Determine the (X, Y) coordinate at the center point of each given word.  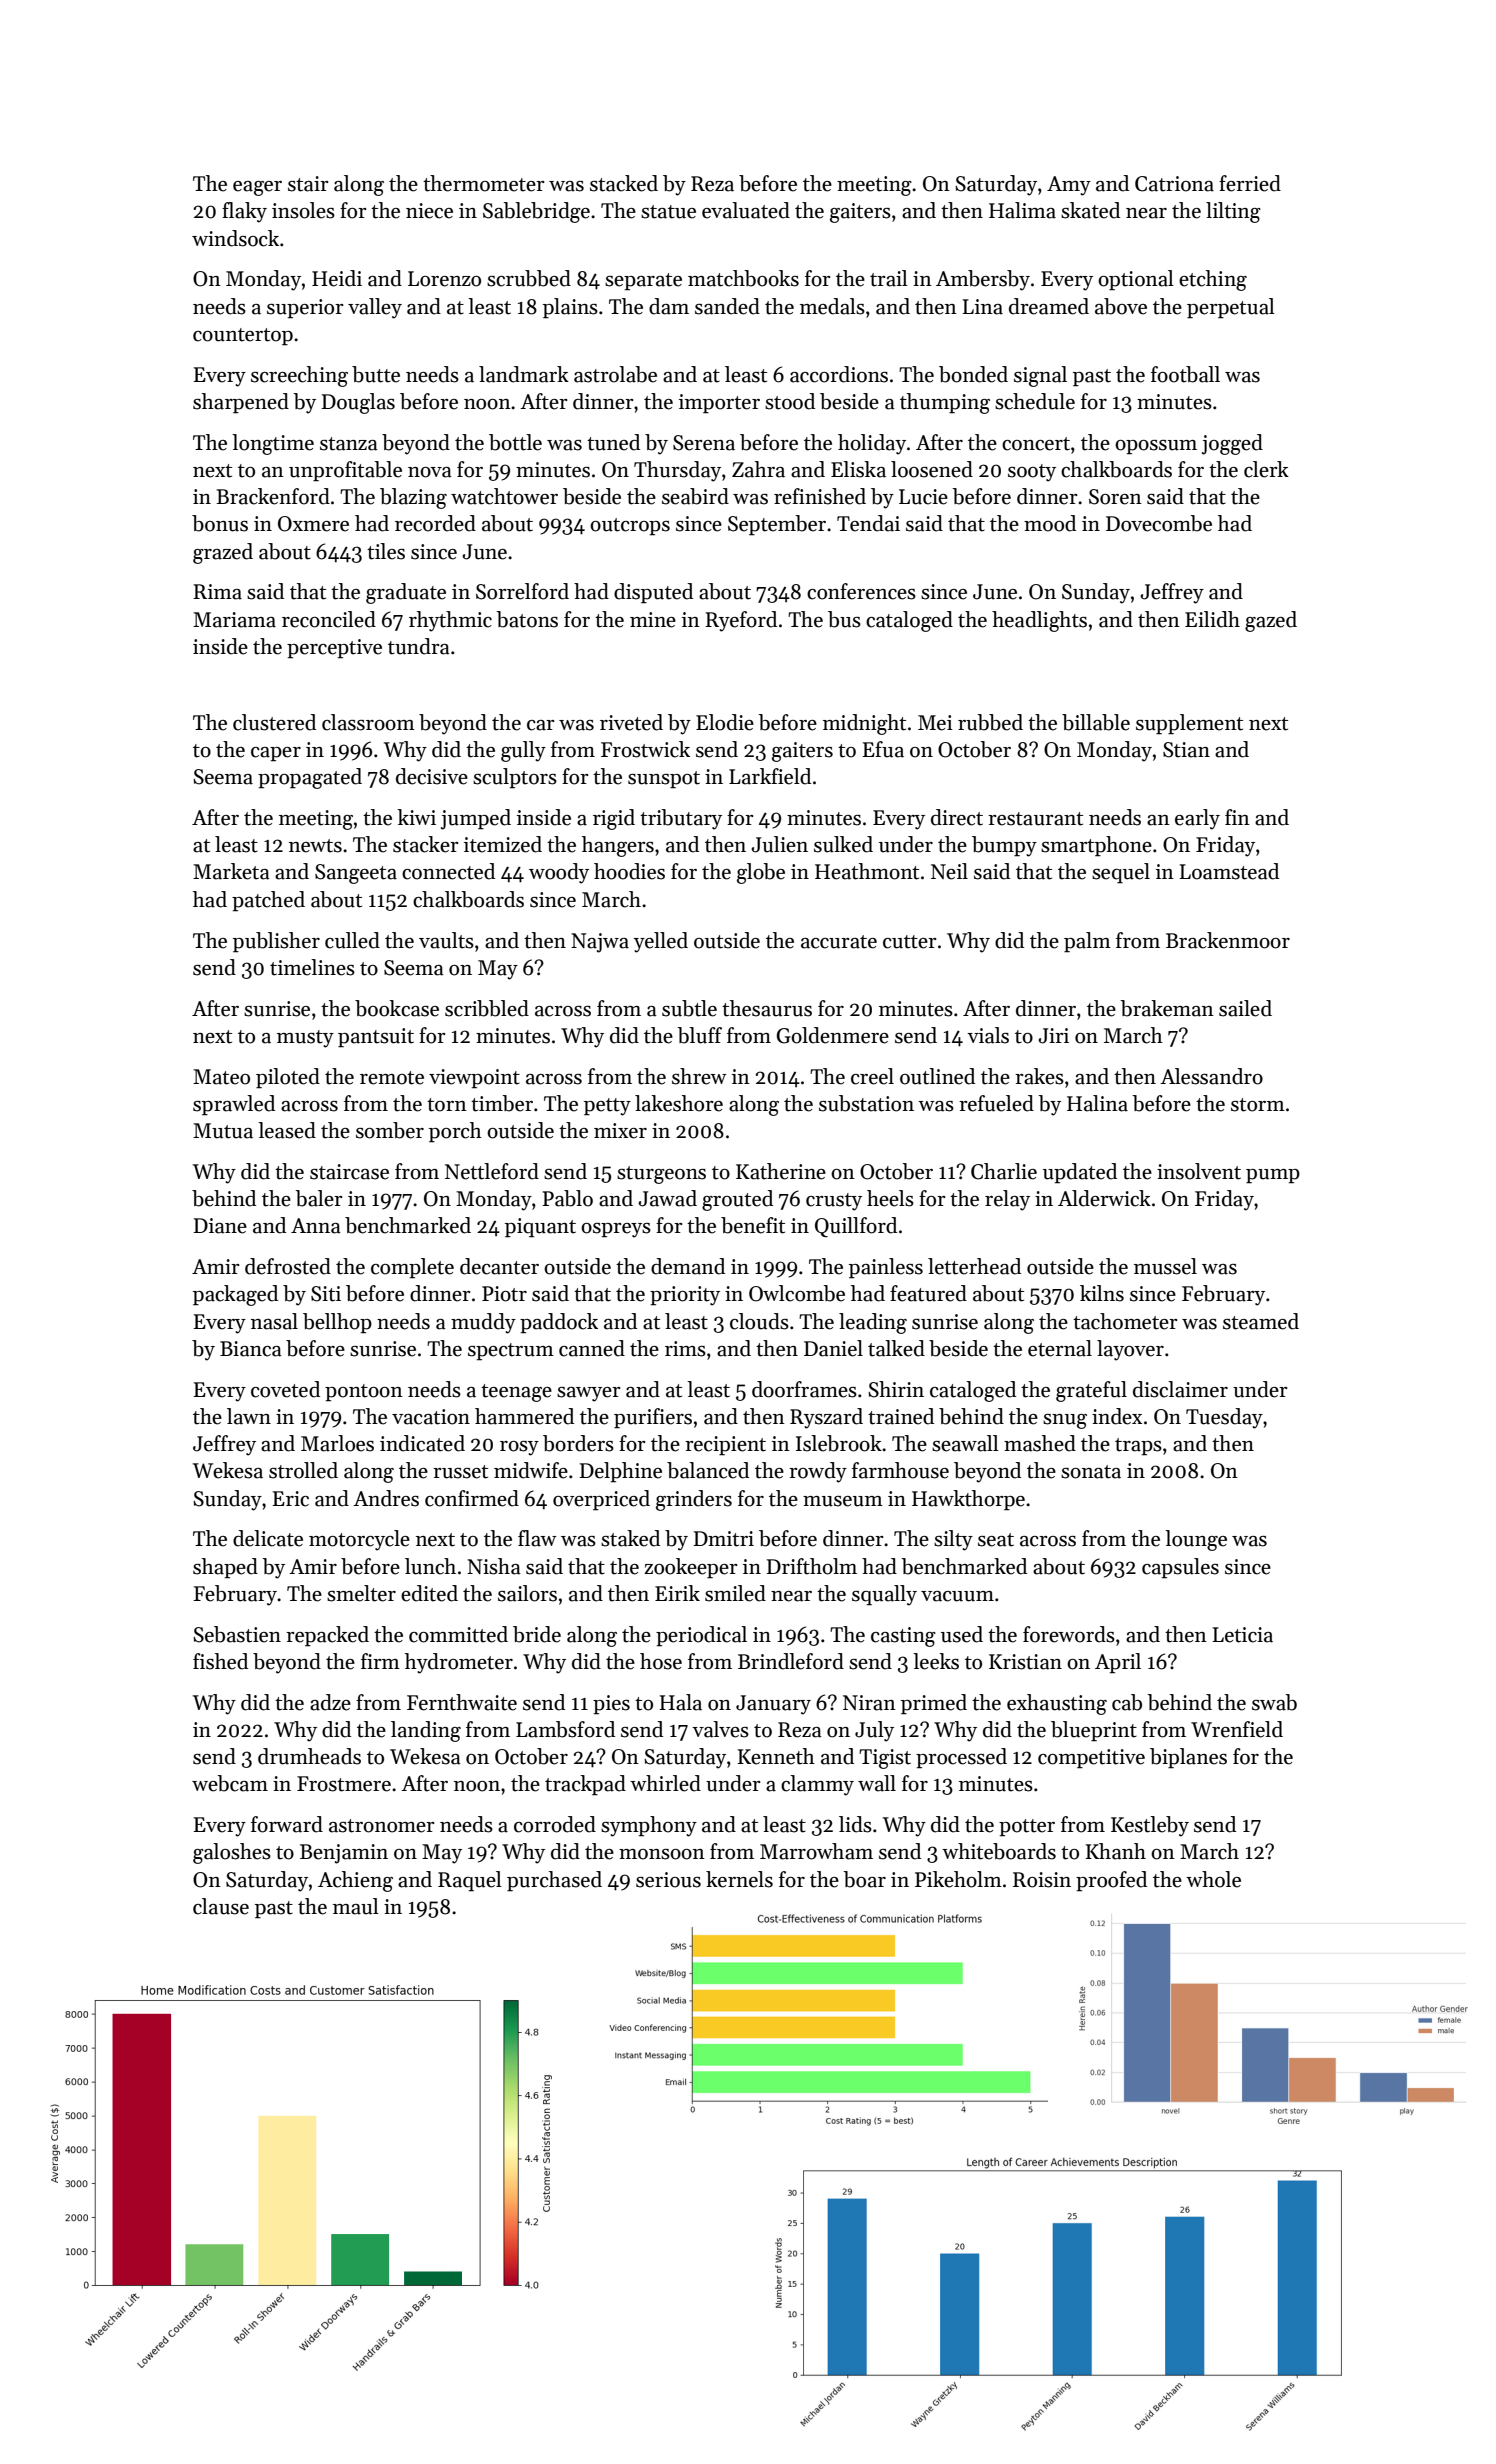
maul (356, 1906)
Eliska (858, 469)
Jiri (1053, 1036)
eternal (1060, 1348)
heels (890, 1198)
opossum (1156, 447)
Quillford (856, 1227)
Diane (220, 1226)
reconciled (329, 619)
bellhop (337, 1323)
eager (257, 188)
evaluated (746, 210)
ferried (1250, 183)
